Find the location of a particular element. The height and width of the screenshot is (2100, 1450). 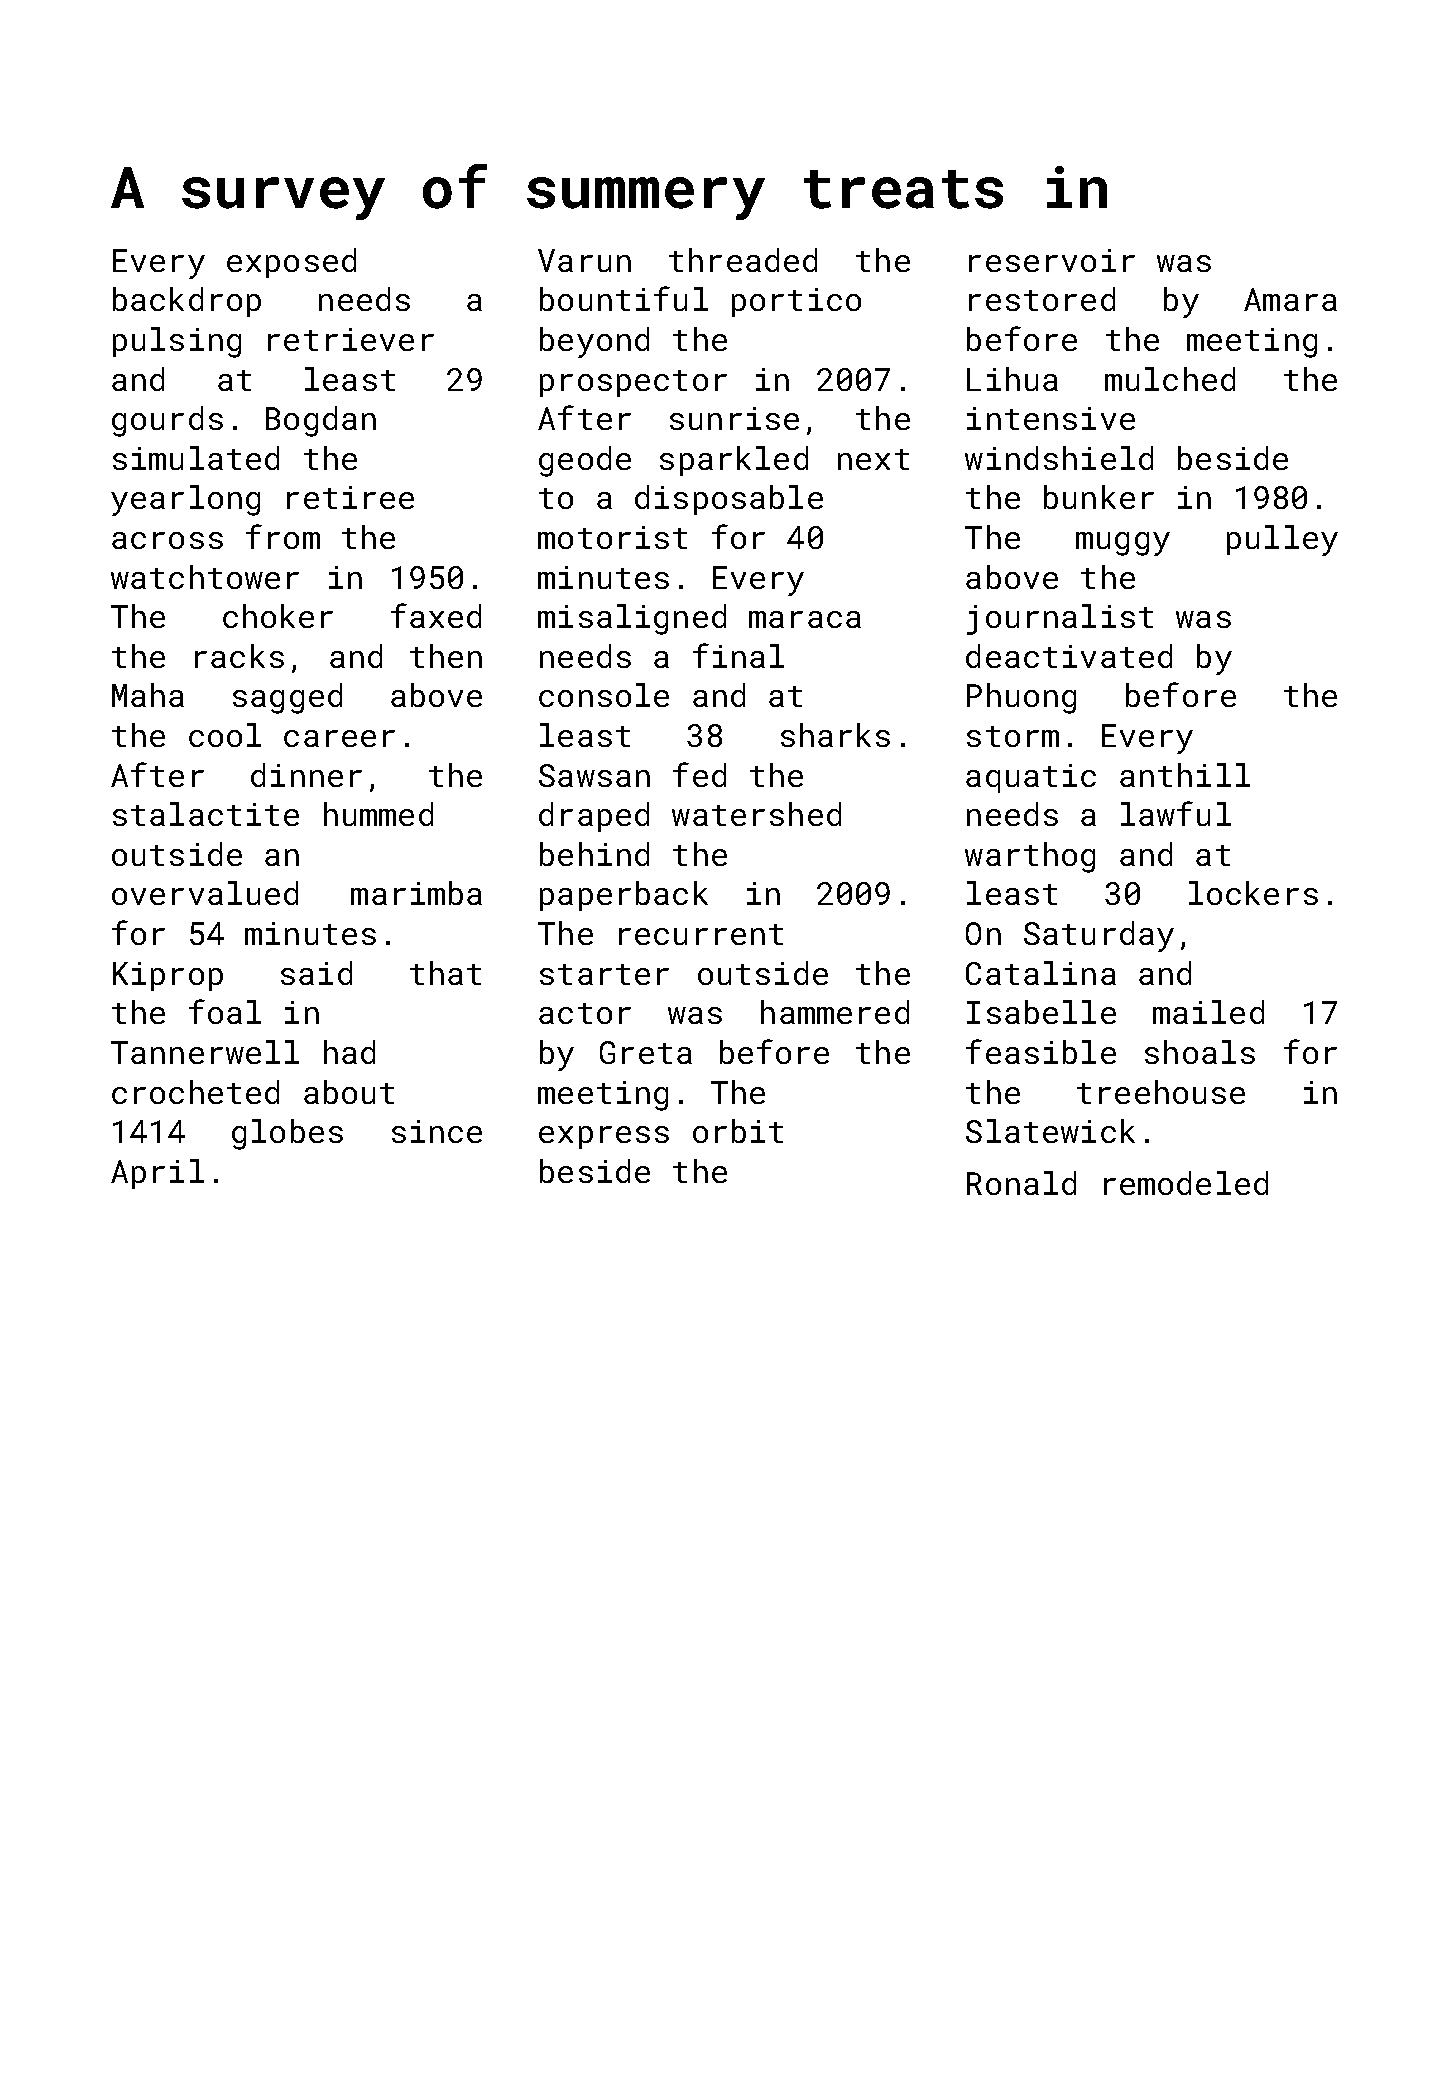

April is located at coordinates (157, 1174).
